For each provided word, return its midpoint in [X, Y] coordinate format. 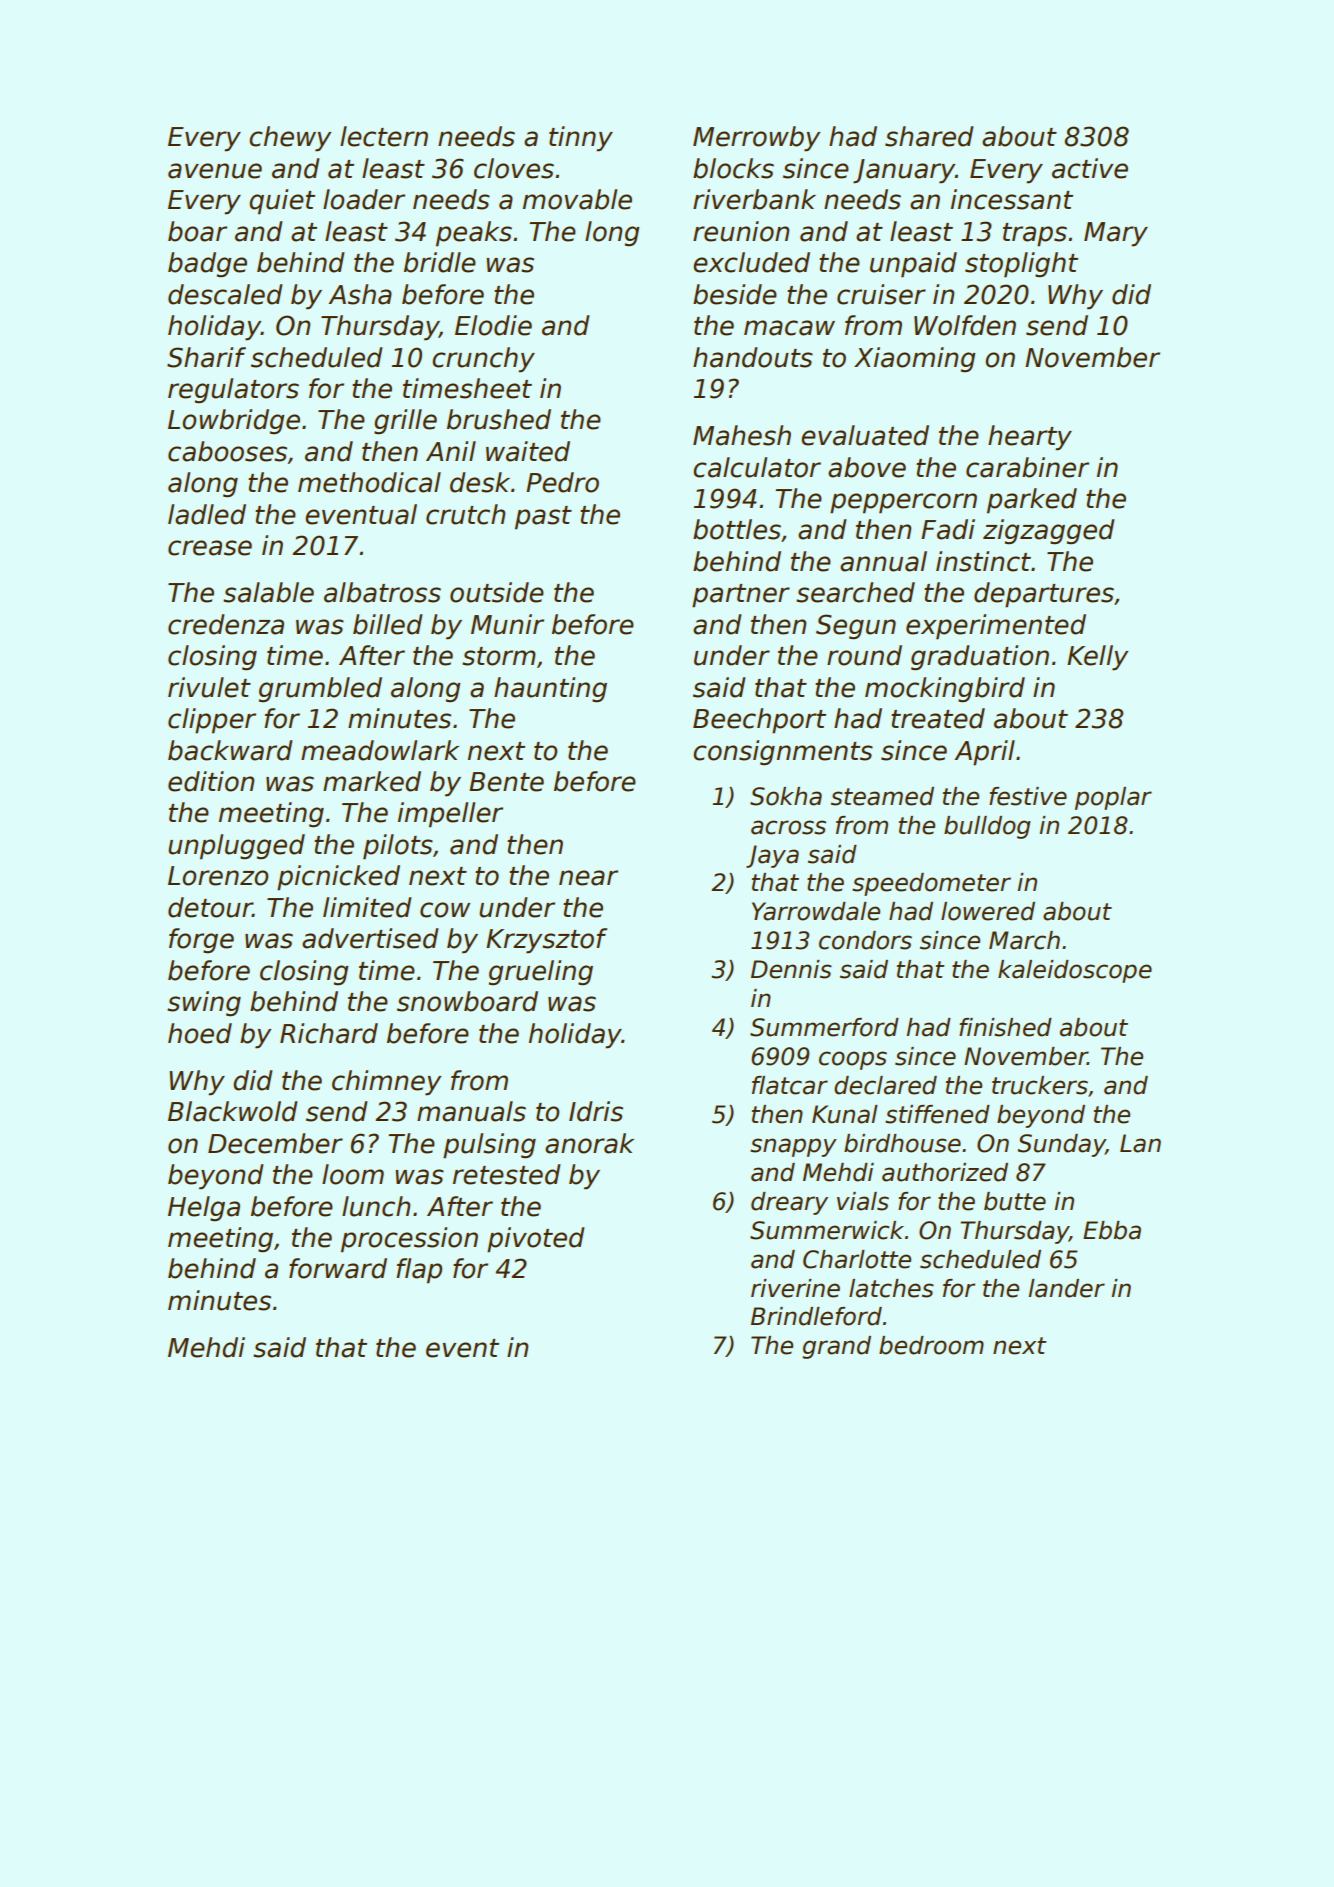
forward [338, 1268]
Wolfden [965, 325]
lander [1066, 1288]
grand [836, 1347]
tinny [581, 139]
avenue [215, 171]
